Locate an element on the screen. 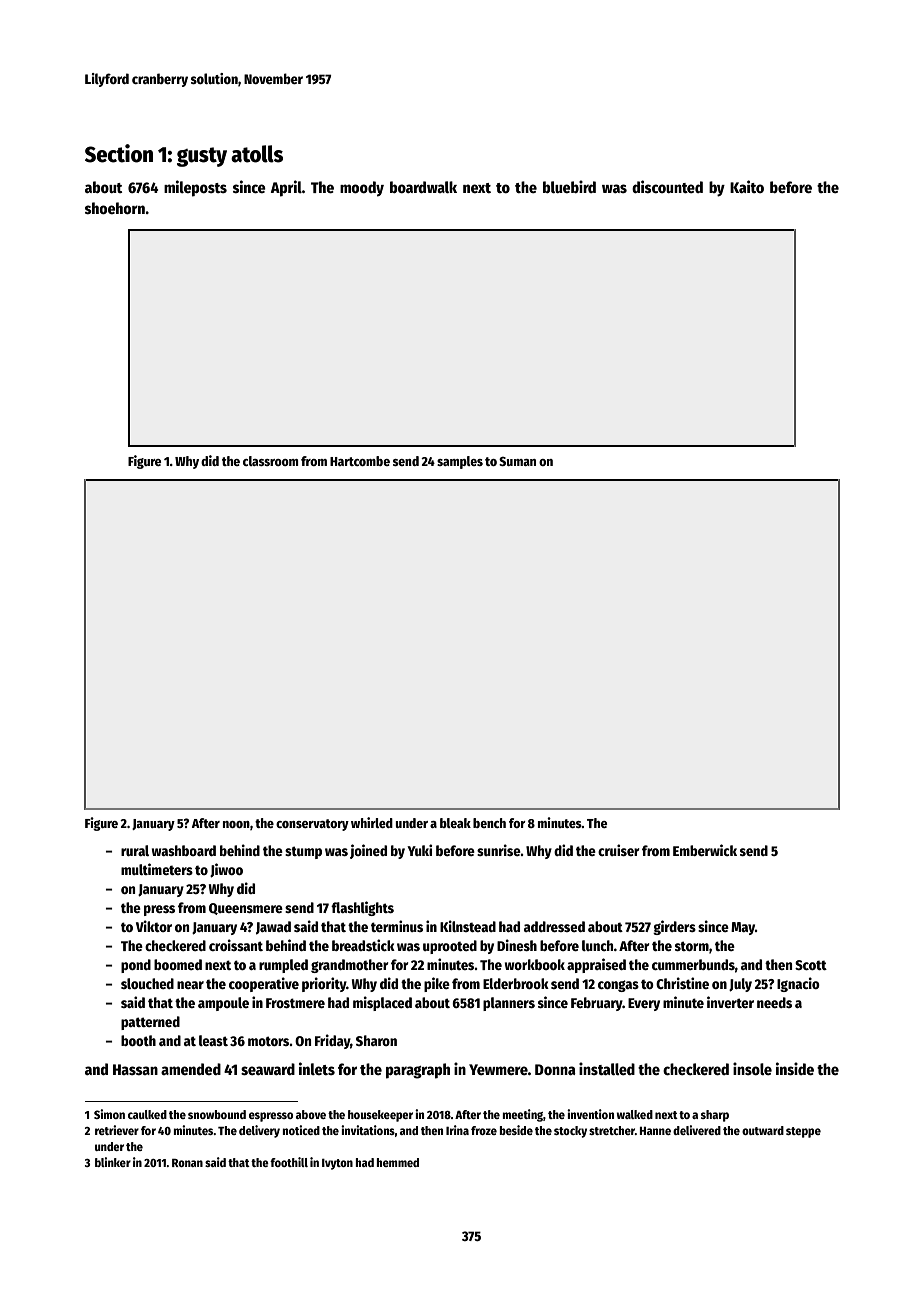 This screenshot has height=1314, width=924. samples is located at coordinates (460, 462).
